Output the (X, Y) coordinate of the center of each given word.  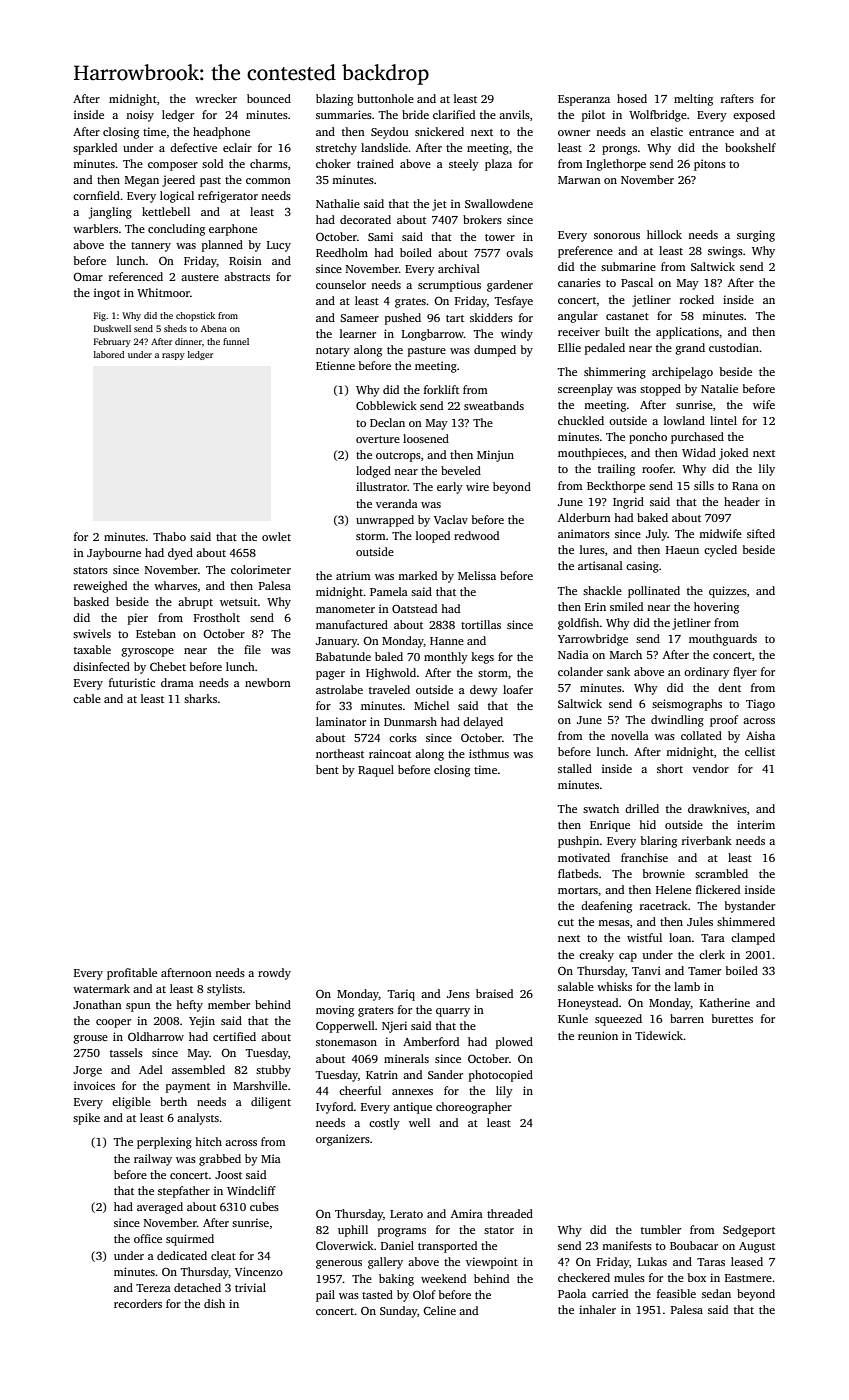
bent (327, 769)
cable (87, 698)
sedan (716, 1293)
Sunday (398, 1312)
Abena (214, 328)
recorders (138, 1303)
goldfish (578, 624)
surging (756, 236)
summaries (344, 114)
